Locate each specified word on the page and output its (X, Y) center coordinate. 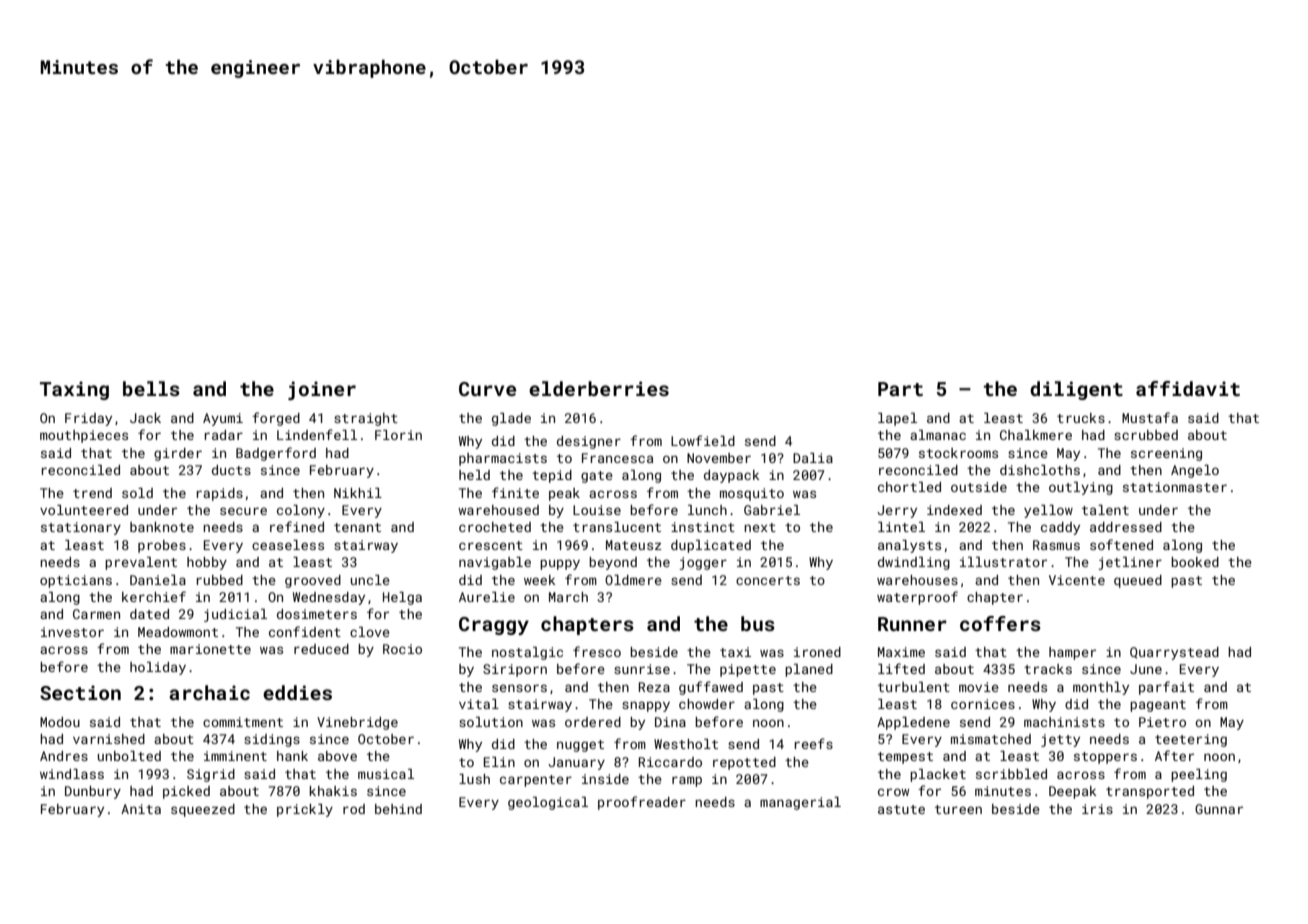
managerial (800, 803)
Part (900, 389)
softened (1121, 544)
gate (597, 477)
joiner (322, 390)
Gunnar (1219, 809)
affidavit (1188, 388)
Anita (141, 809)
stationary (81, 528)
